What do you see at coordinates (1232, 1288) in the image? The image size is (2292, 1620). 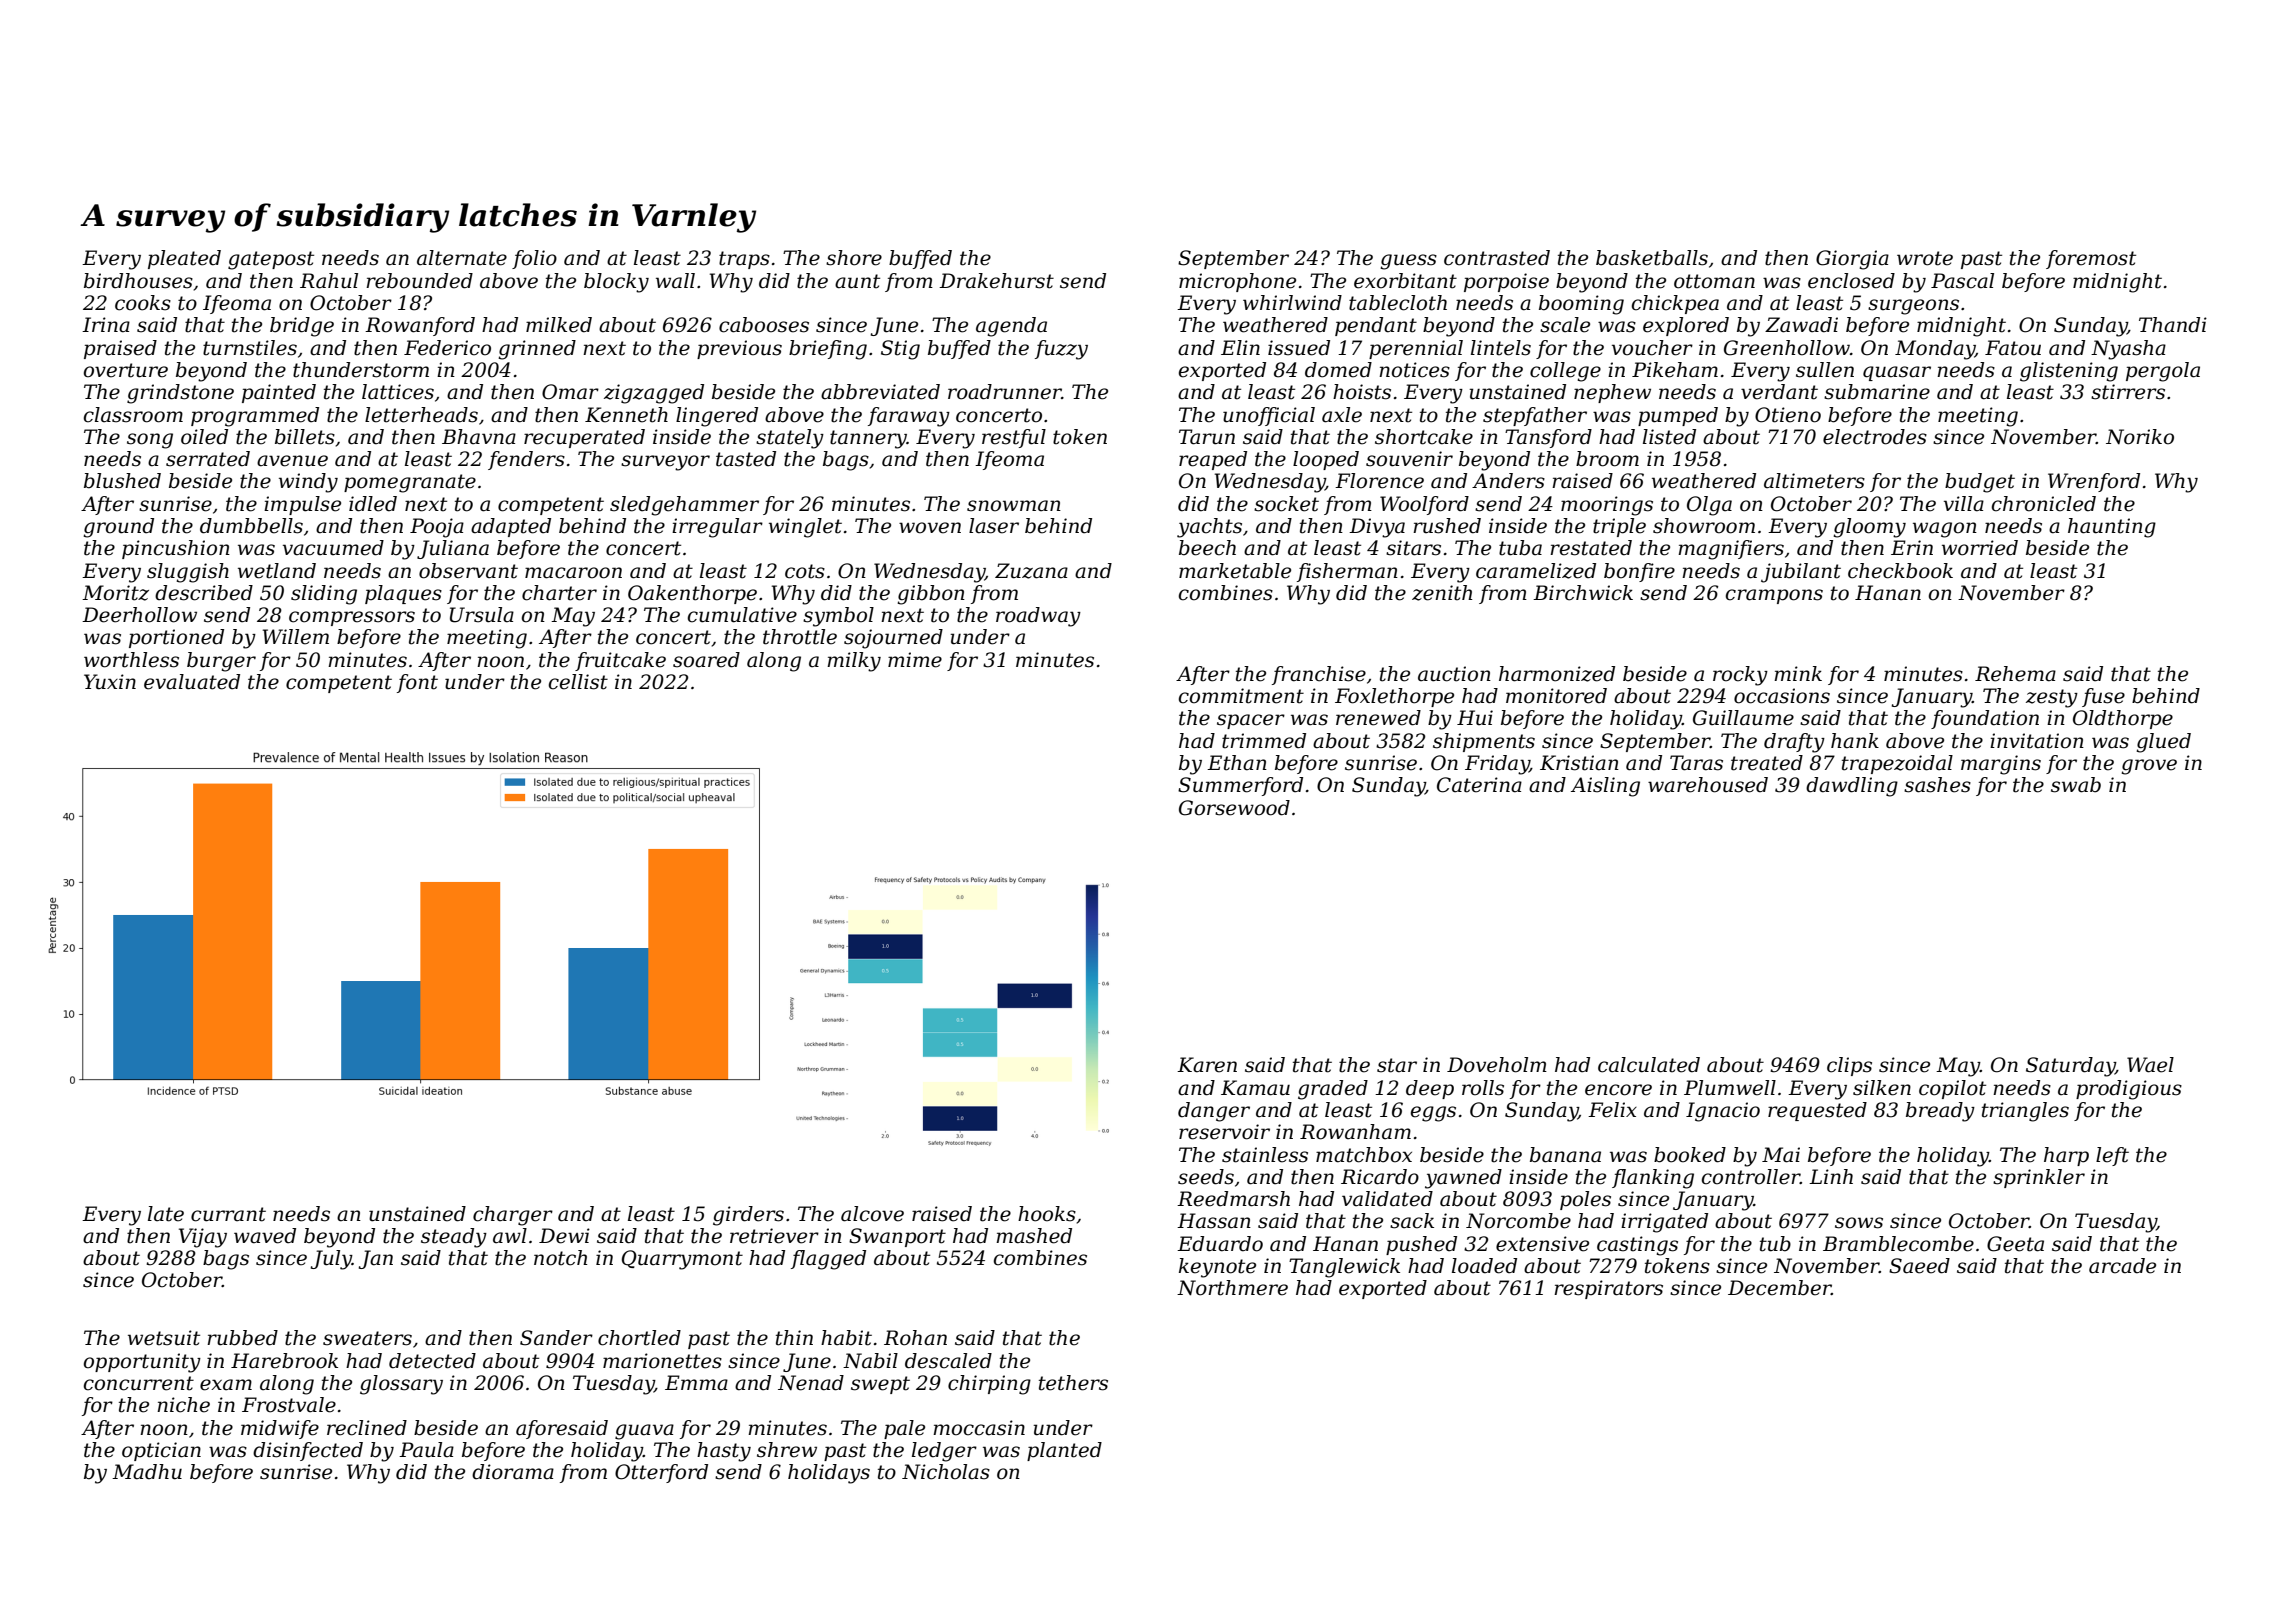 I see `Northmere` at bounding box center [1232, 1288].
